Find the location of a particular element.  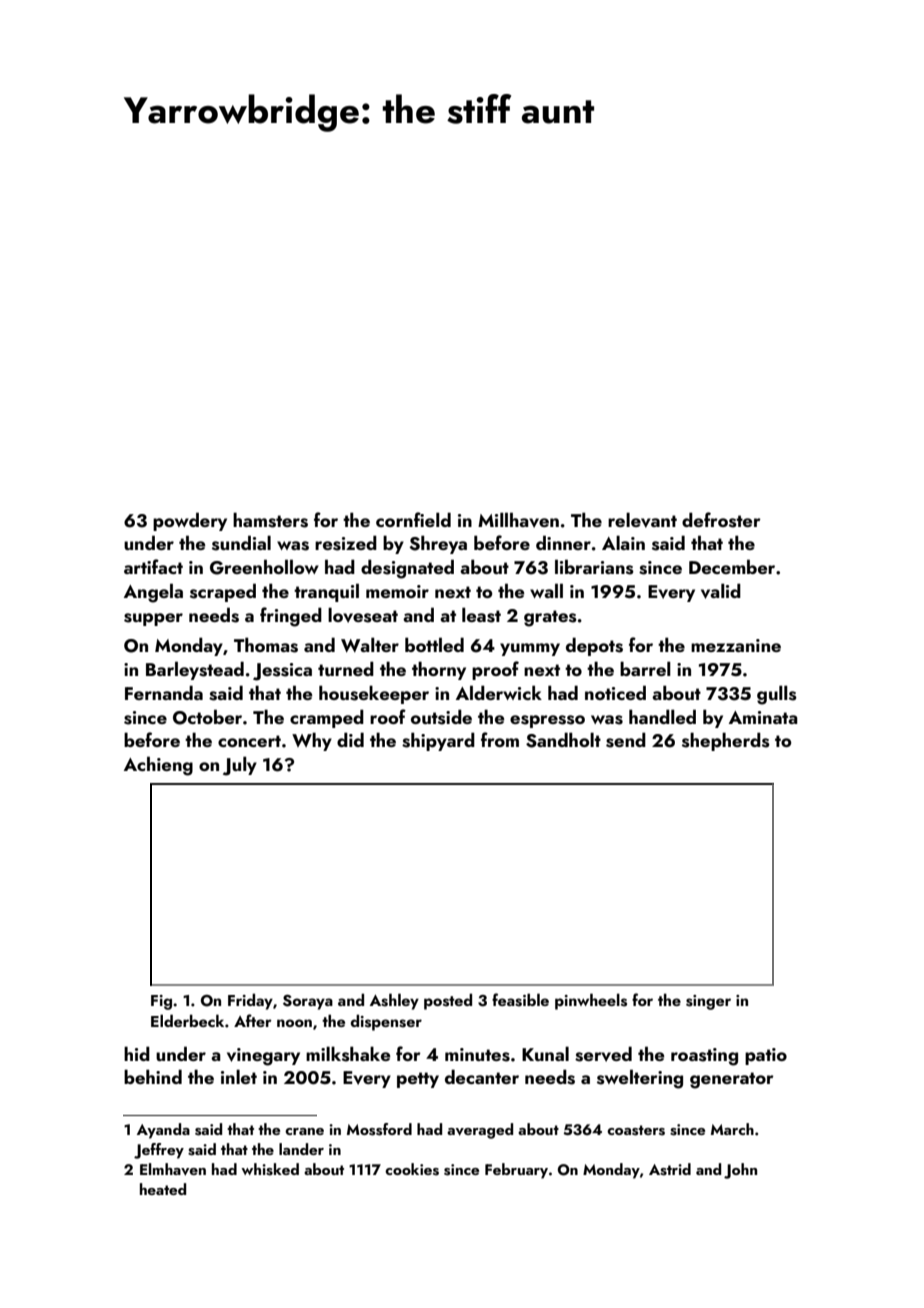

Ashley is located at coordinates (394, 1001).
